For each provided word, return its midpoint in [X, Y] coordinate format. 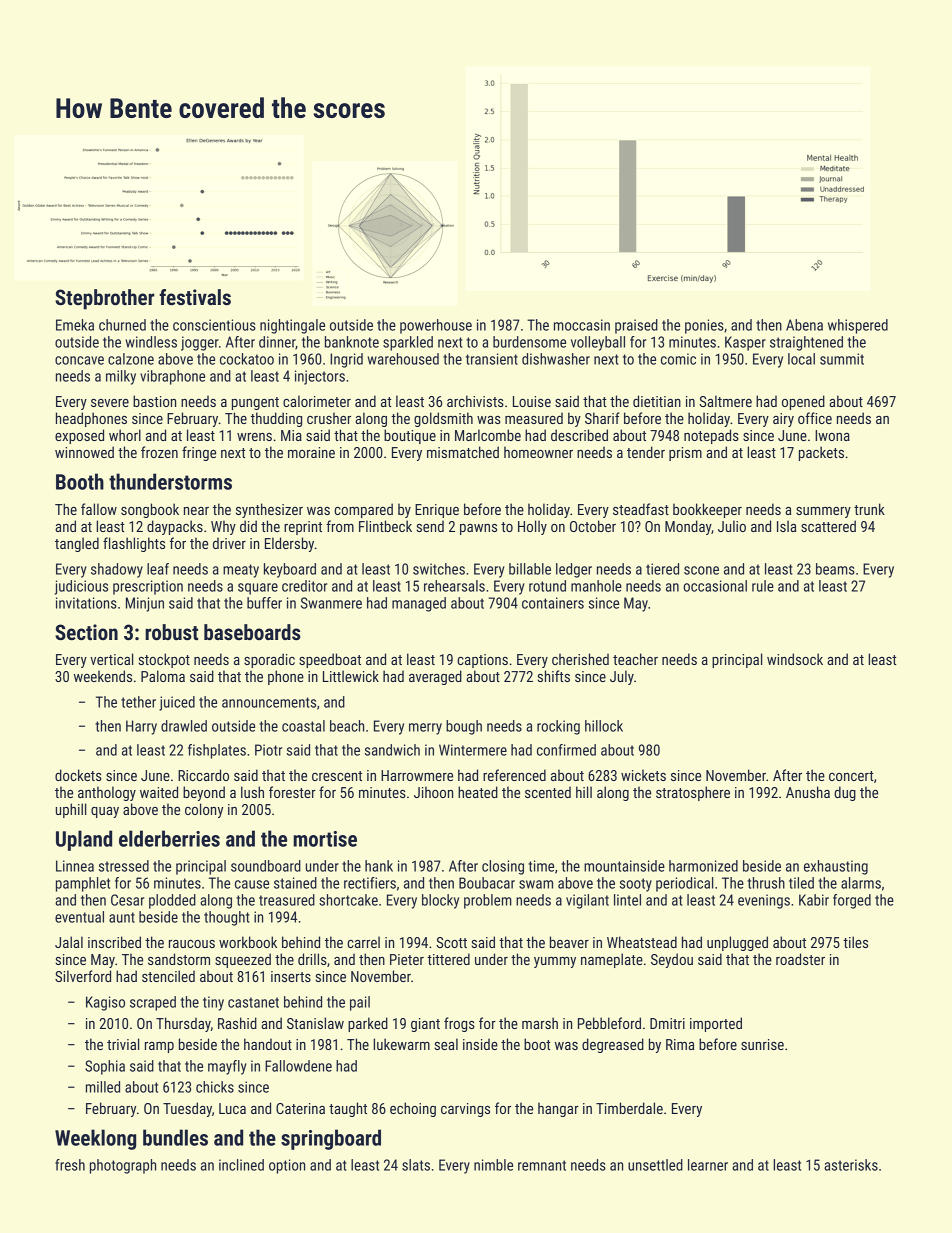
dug [845, 793]
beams [835, 569]
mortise [325, 839]
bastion [154, 401]
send [430, 526]
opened [803, 402]
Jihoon [433, 792]
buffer [264, 603]
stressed [124, 866]
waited [159, 792]
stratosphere [693, 793]
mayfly [227, 1067]
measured [534, 418]
